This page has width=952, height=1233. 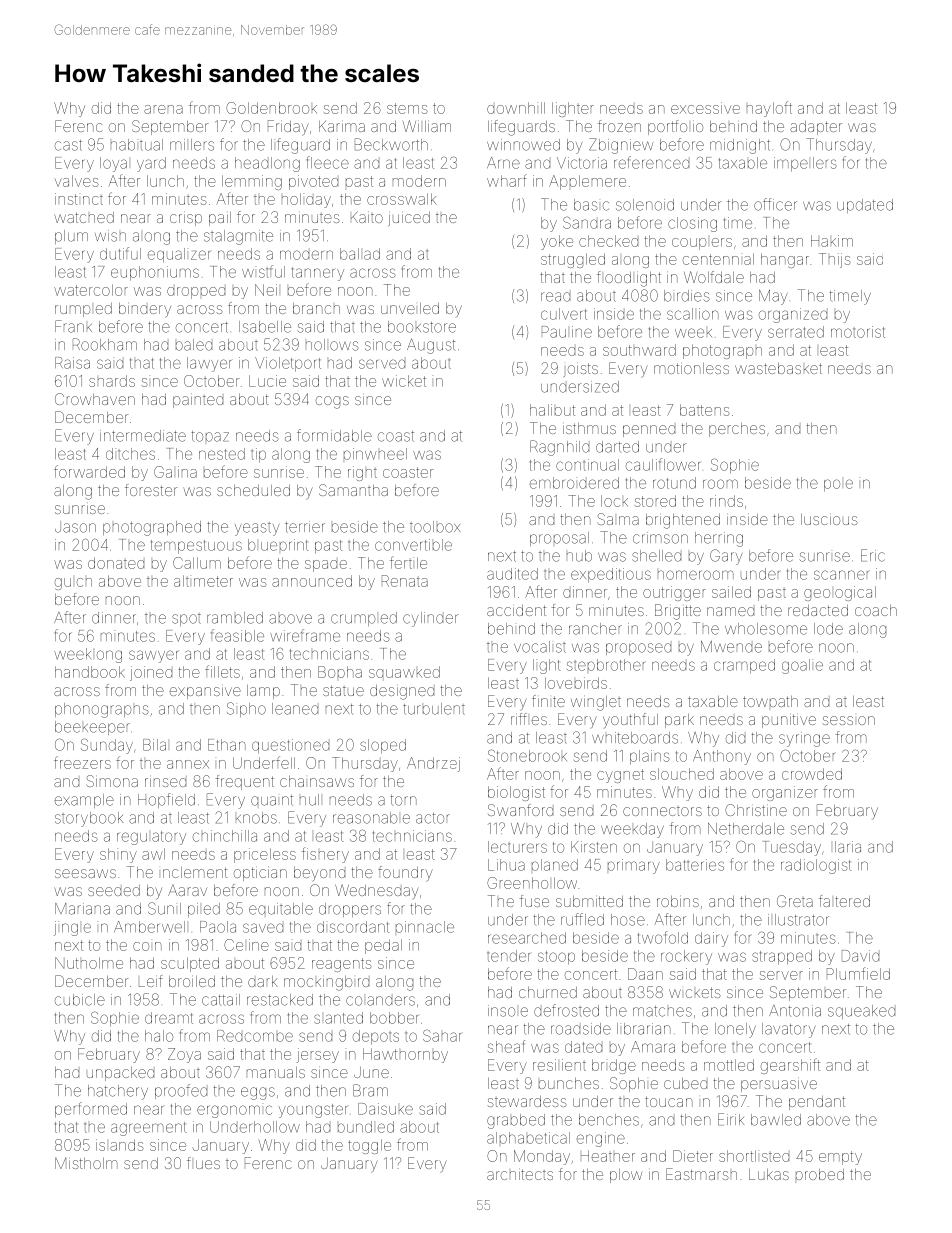 What do you see at coordinates (73, 584) in the page?
I see `gulch` at bounding box center [73, 584].
